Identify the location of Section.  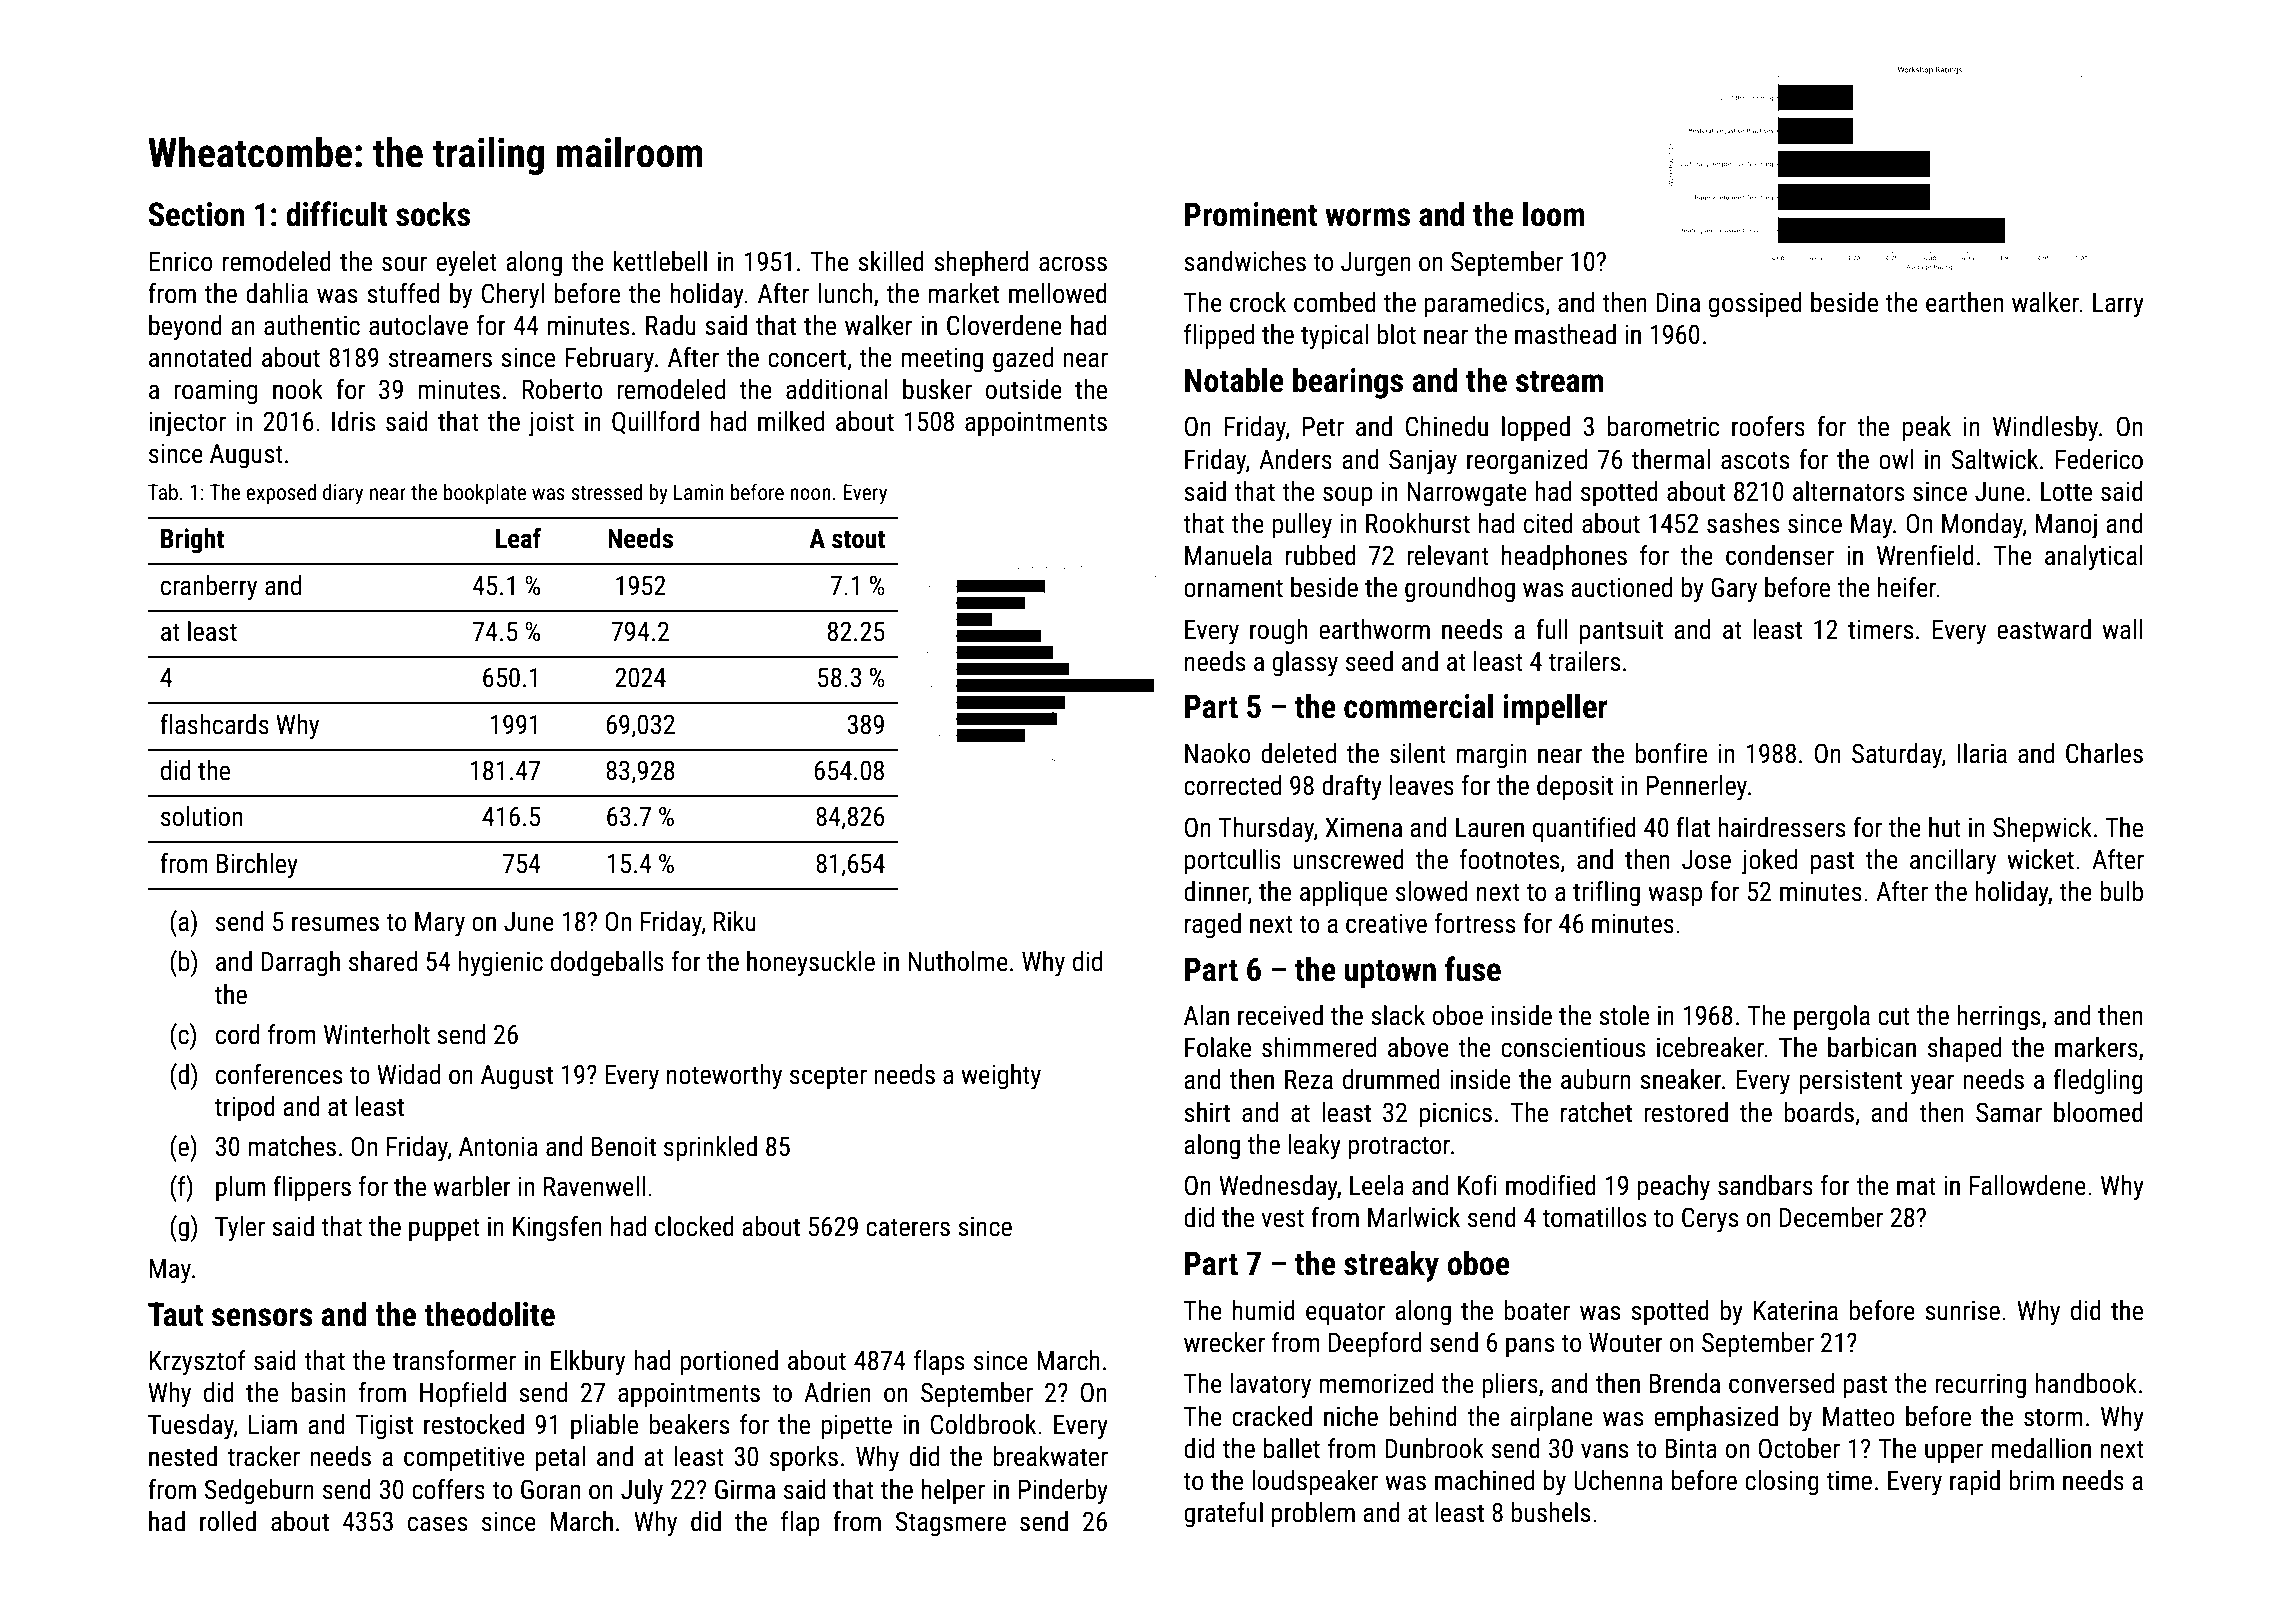
(196, 214).
